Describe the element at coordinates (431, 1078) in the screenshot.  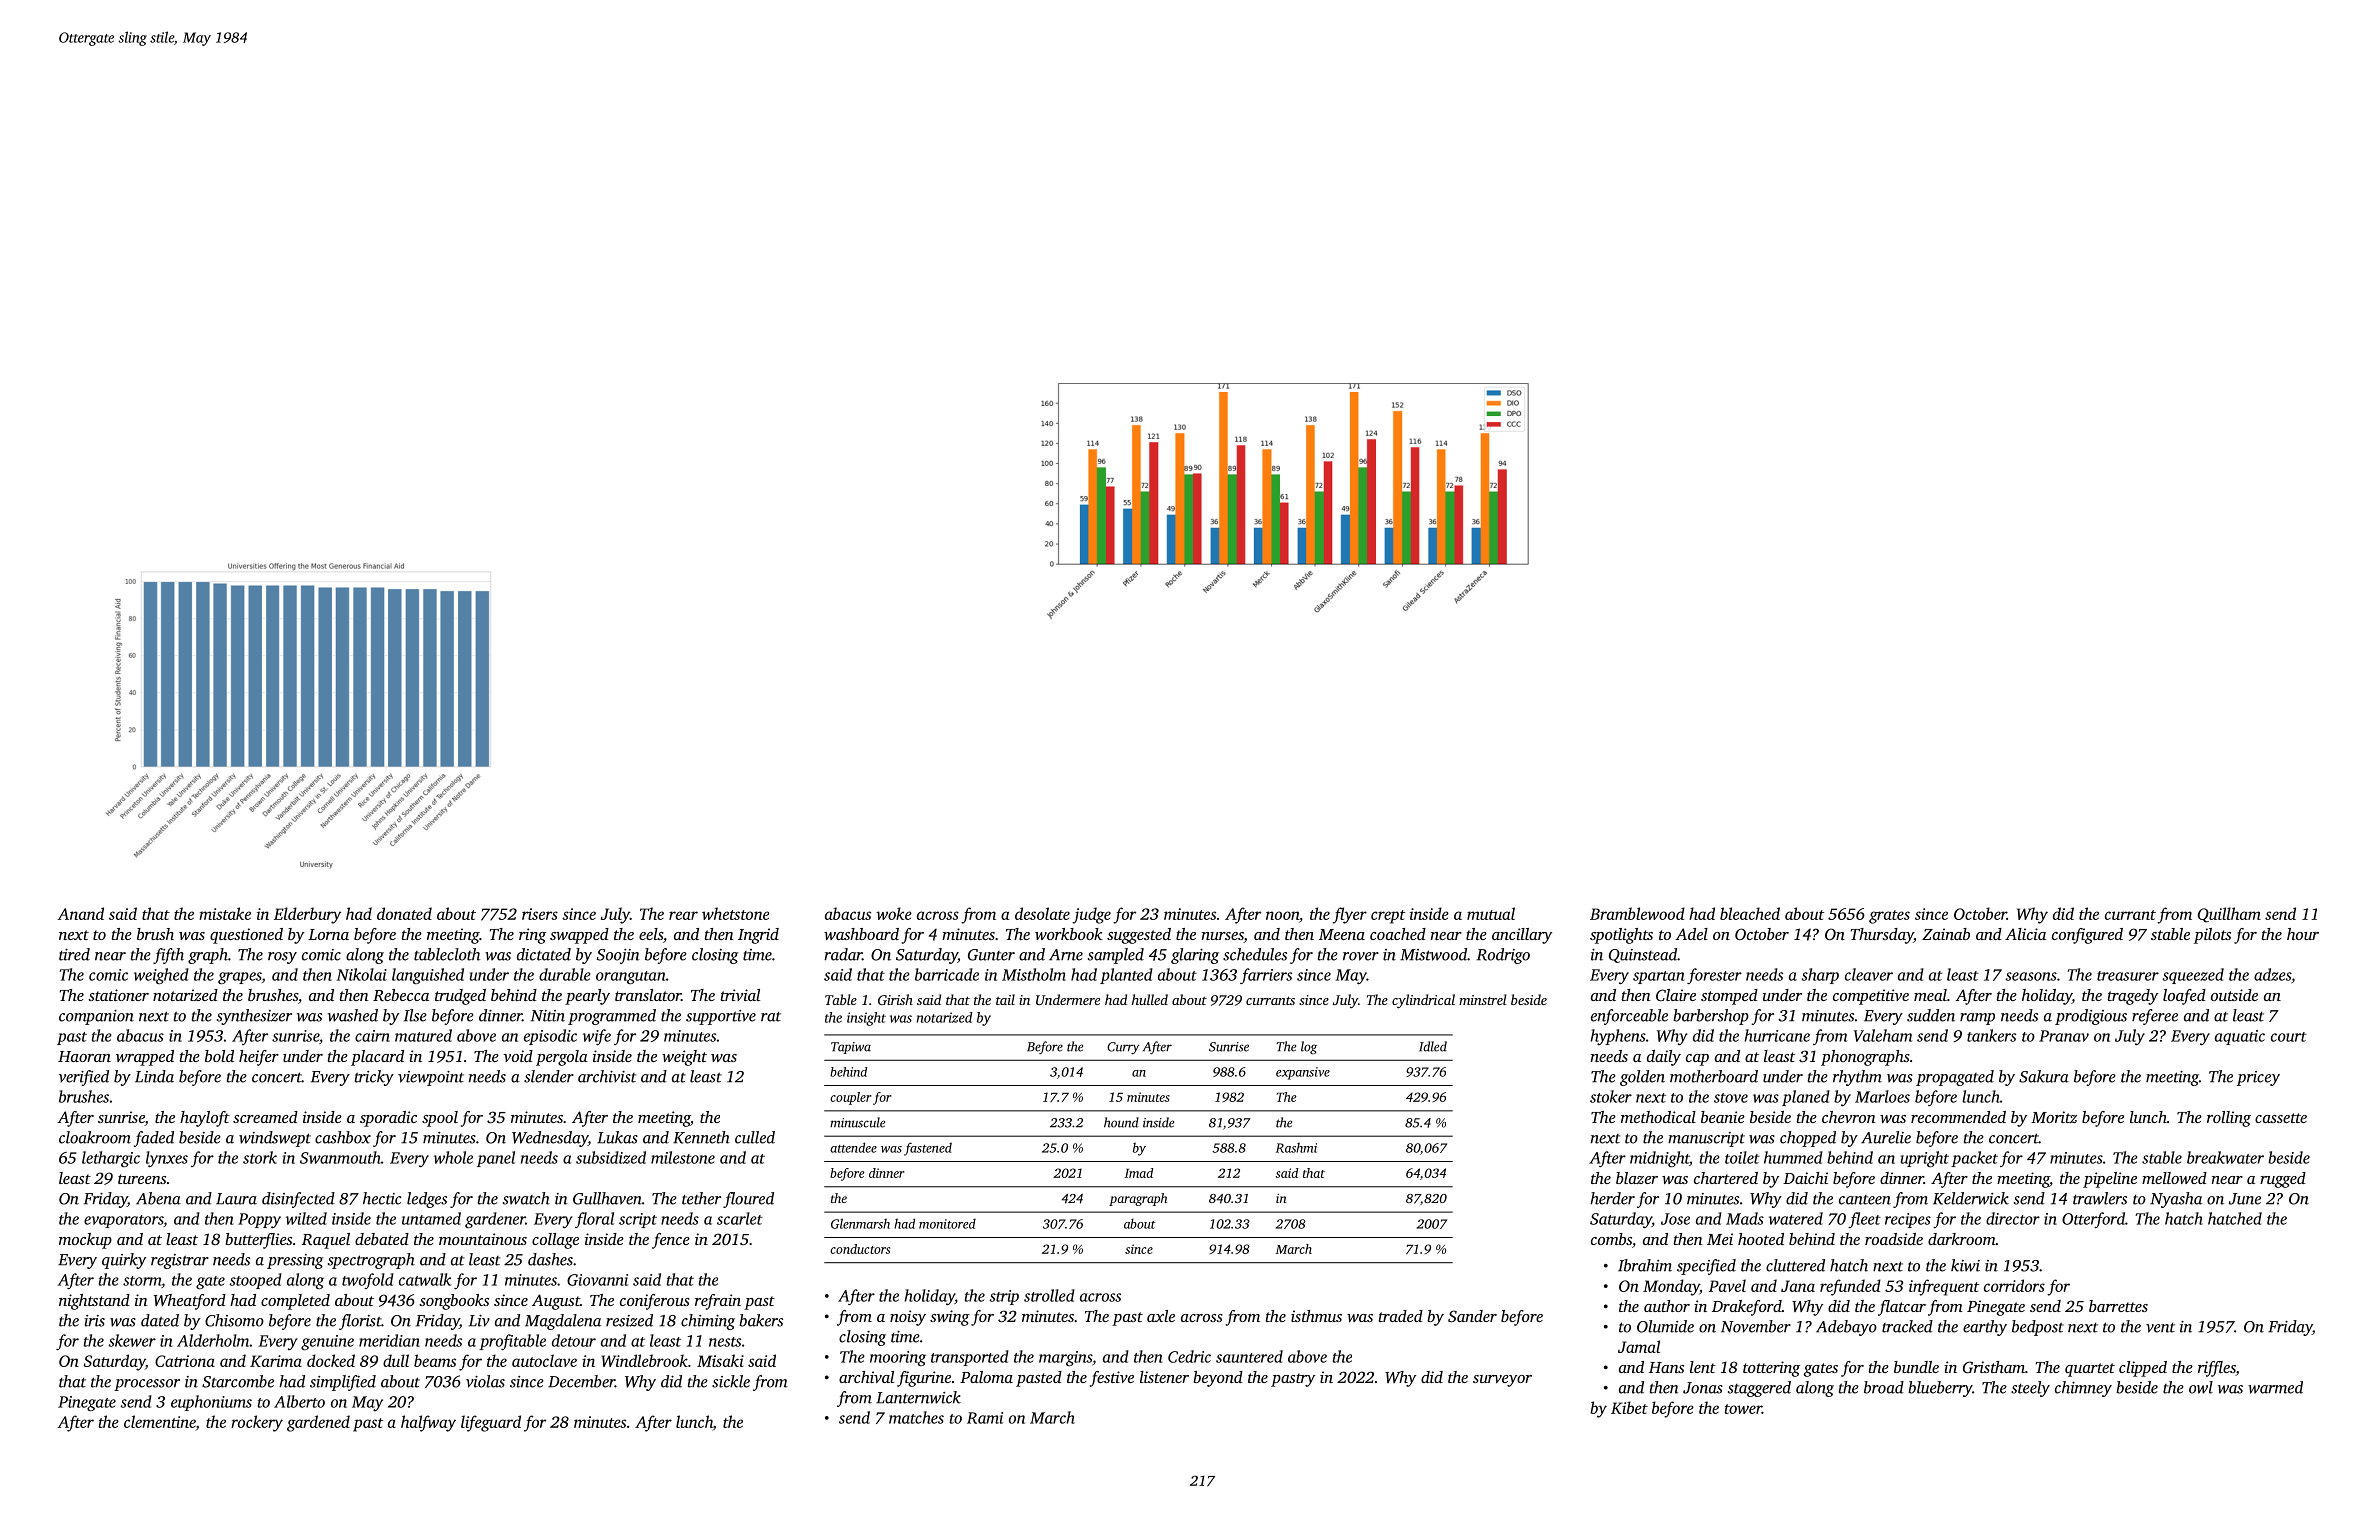
I see `viewpoint` at that location.
